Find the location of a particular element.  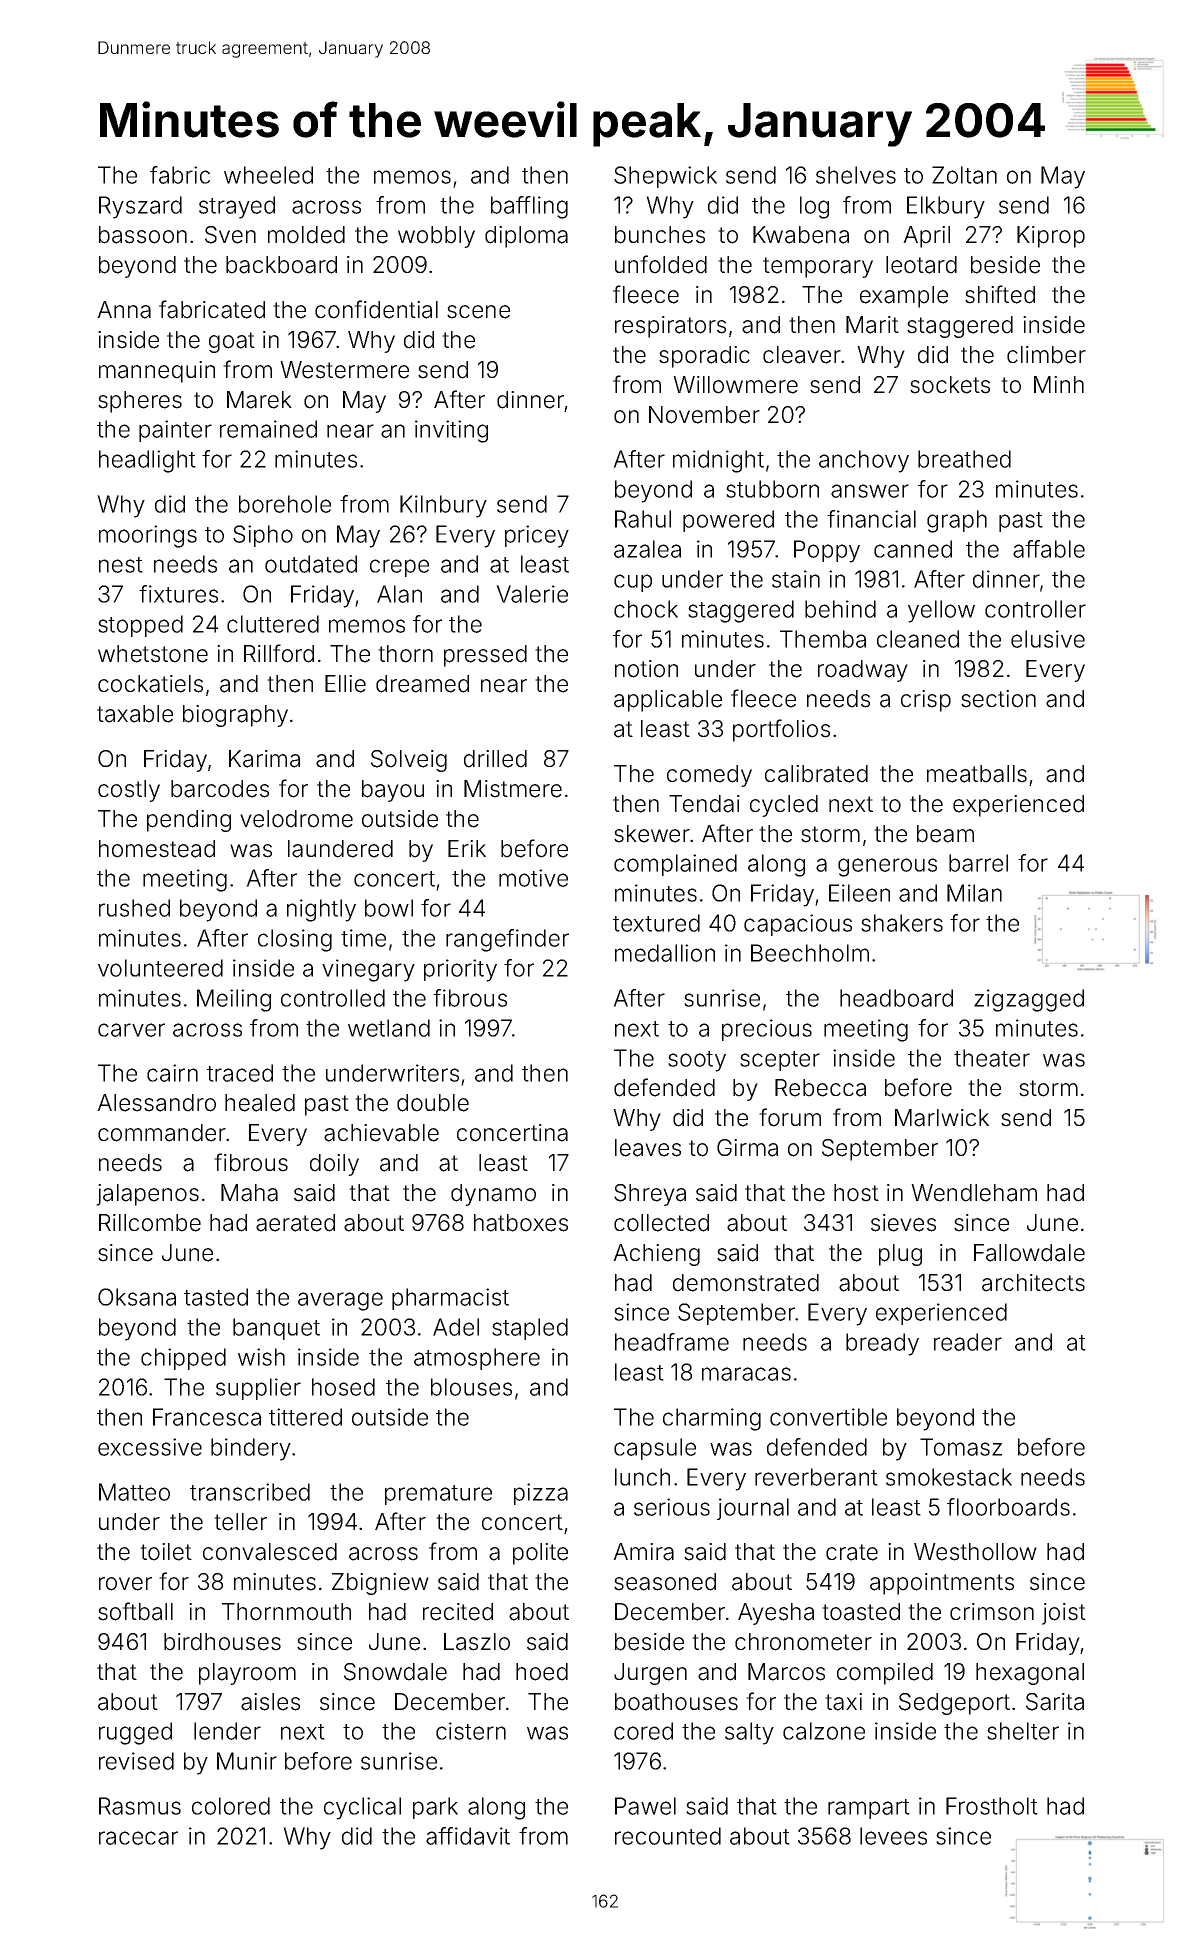

cockatiels is located at coordinates (150, 684).
